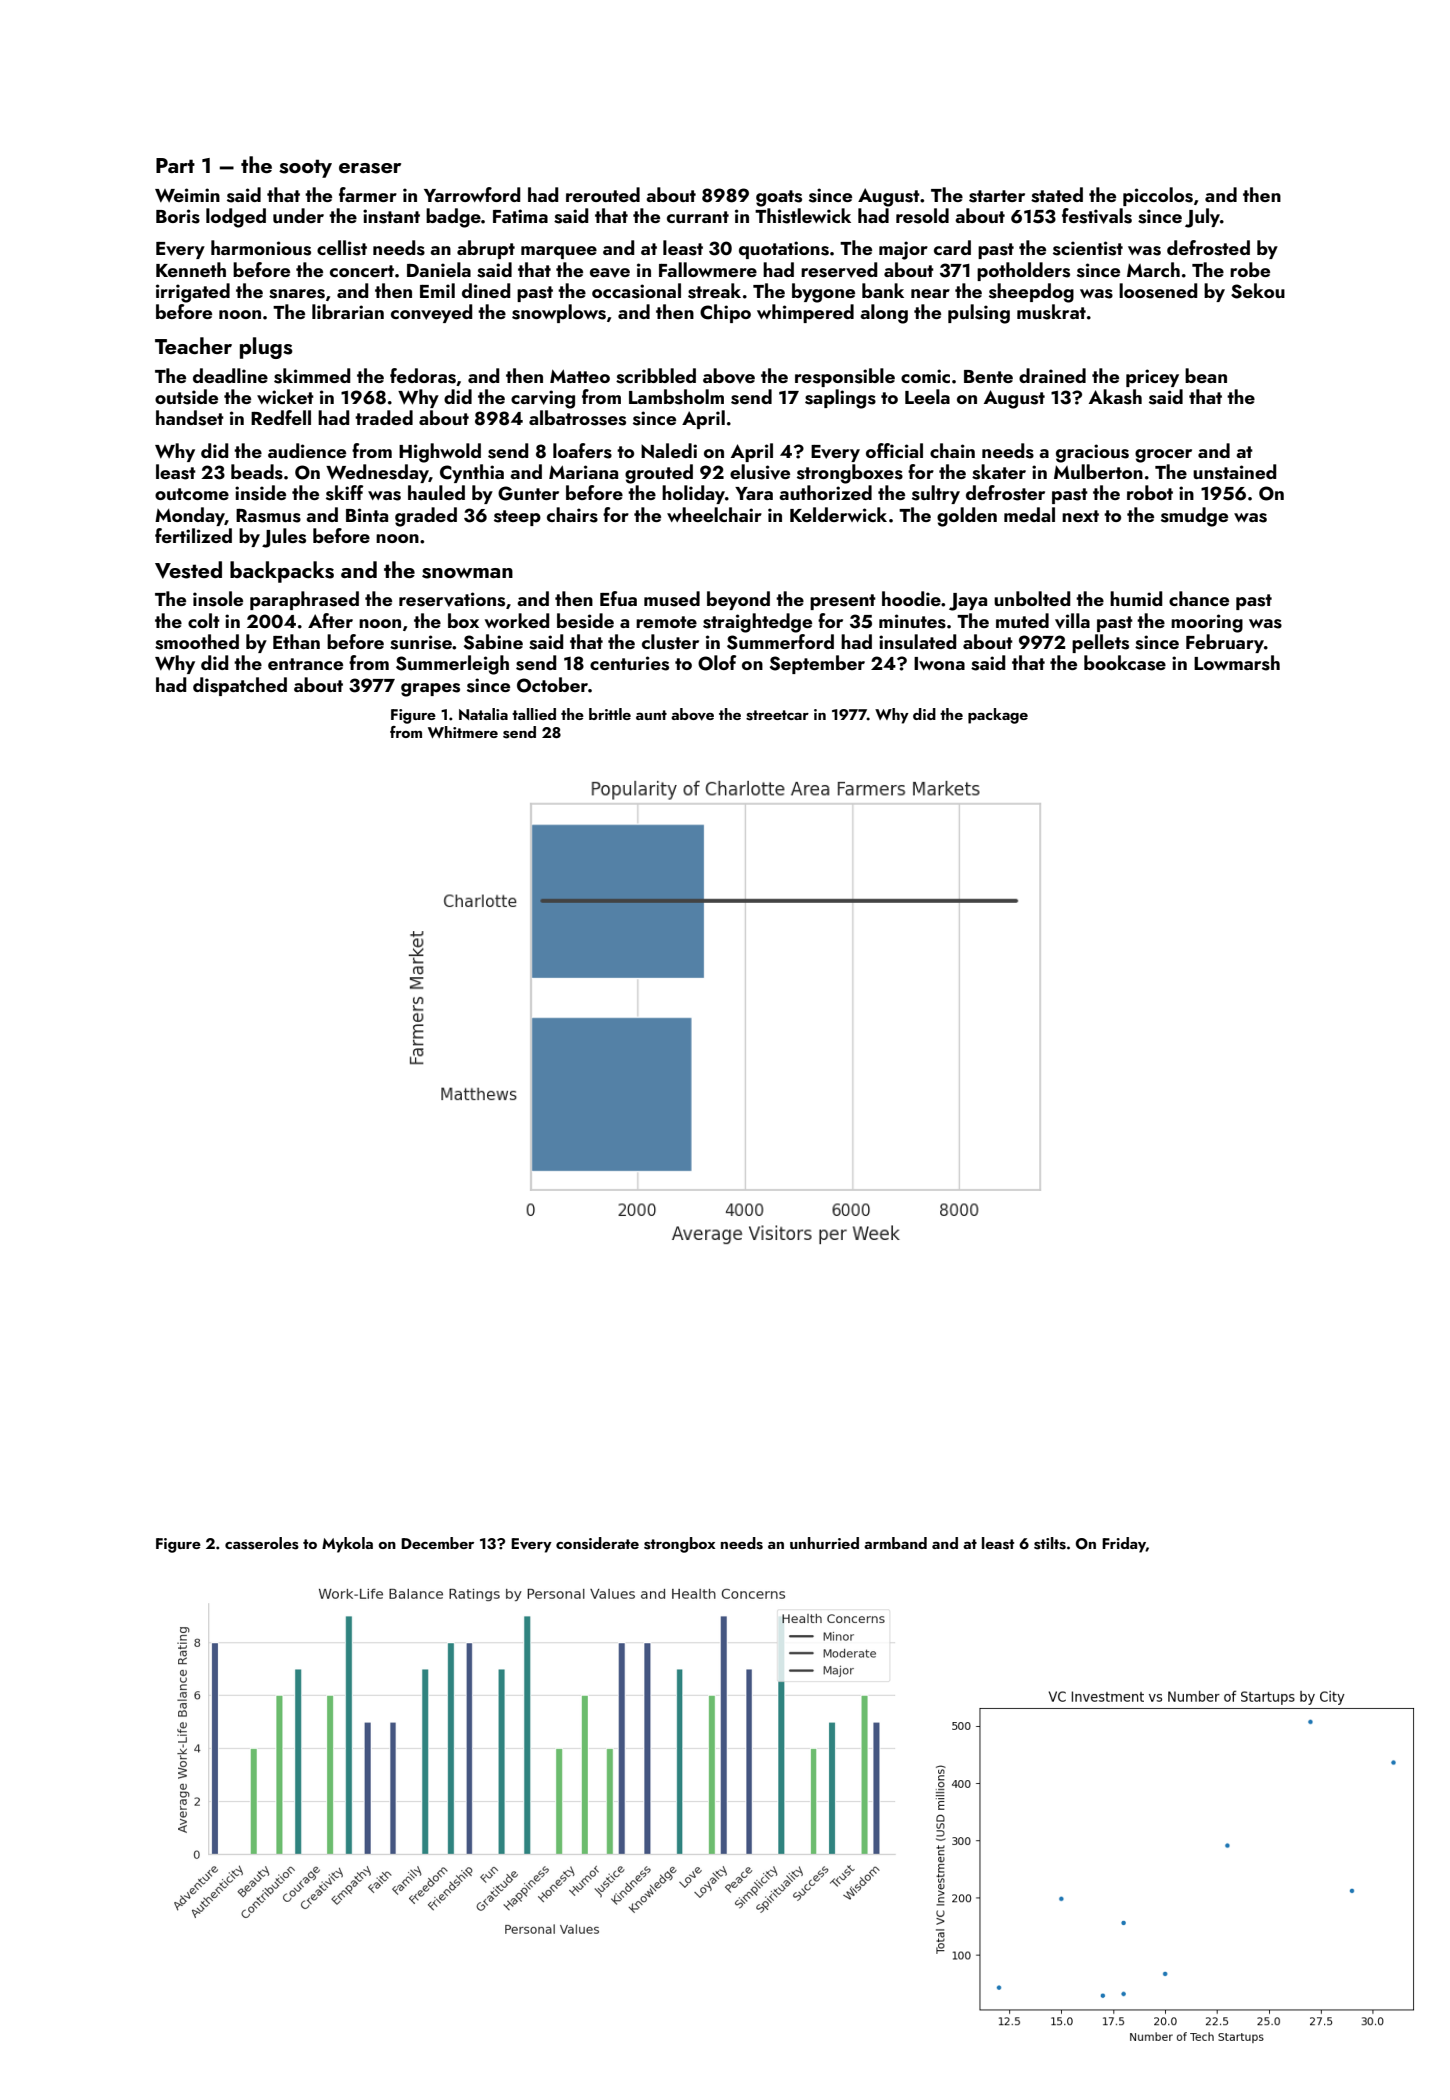  I want to click on casseroles, so click(262, 1543).
